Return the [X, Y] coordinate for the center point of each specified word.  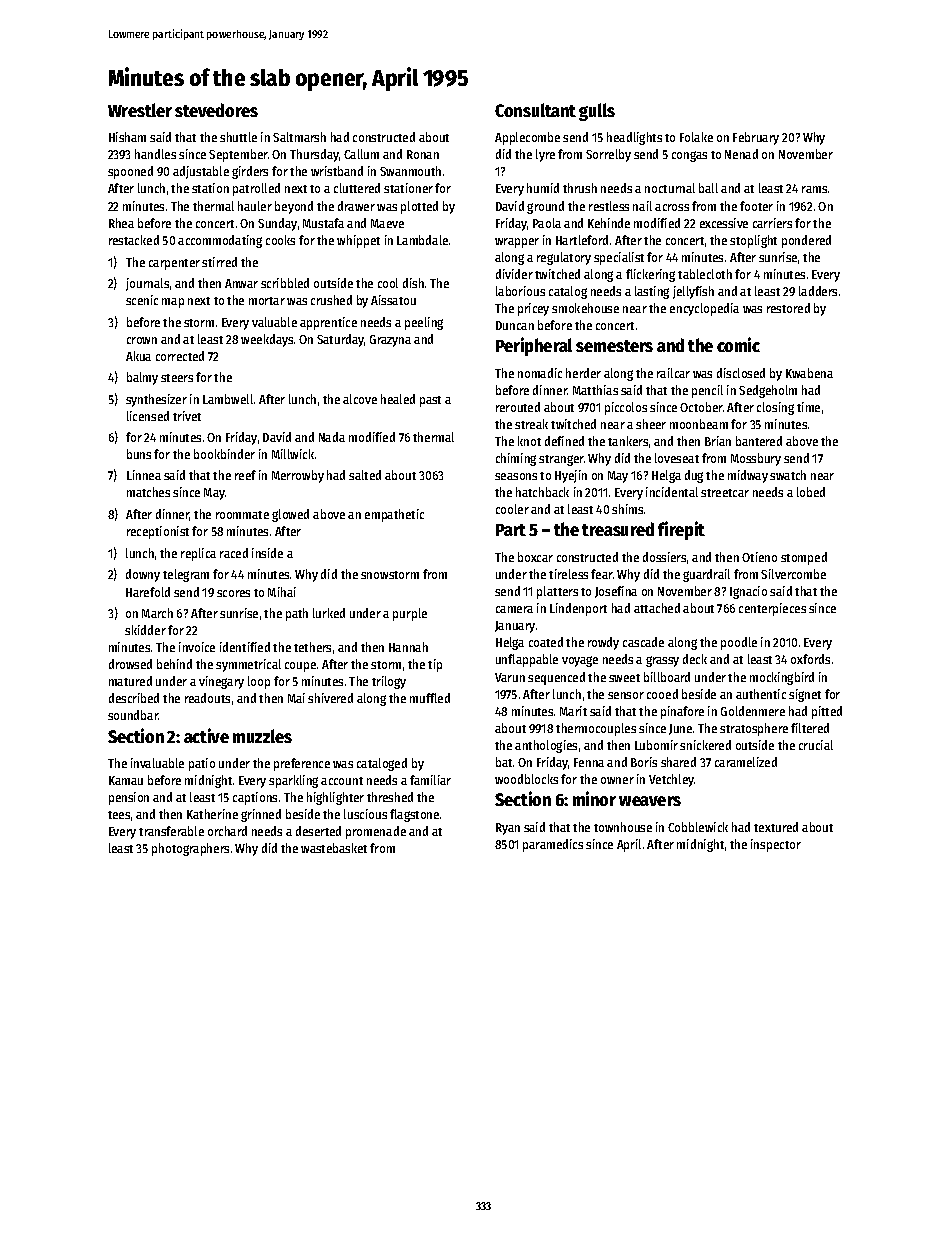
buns [139, 454]
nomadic [540, 373]
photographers [190, 849]
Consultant [535, 110]
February [756, 138]
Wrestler [140, 110]
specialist [619, 258]
